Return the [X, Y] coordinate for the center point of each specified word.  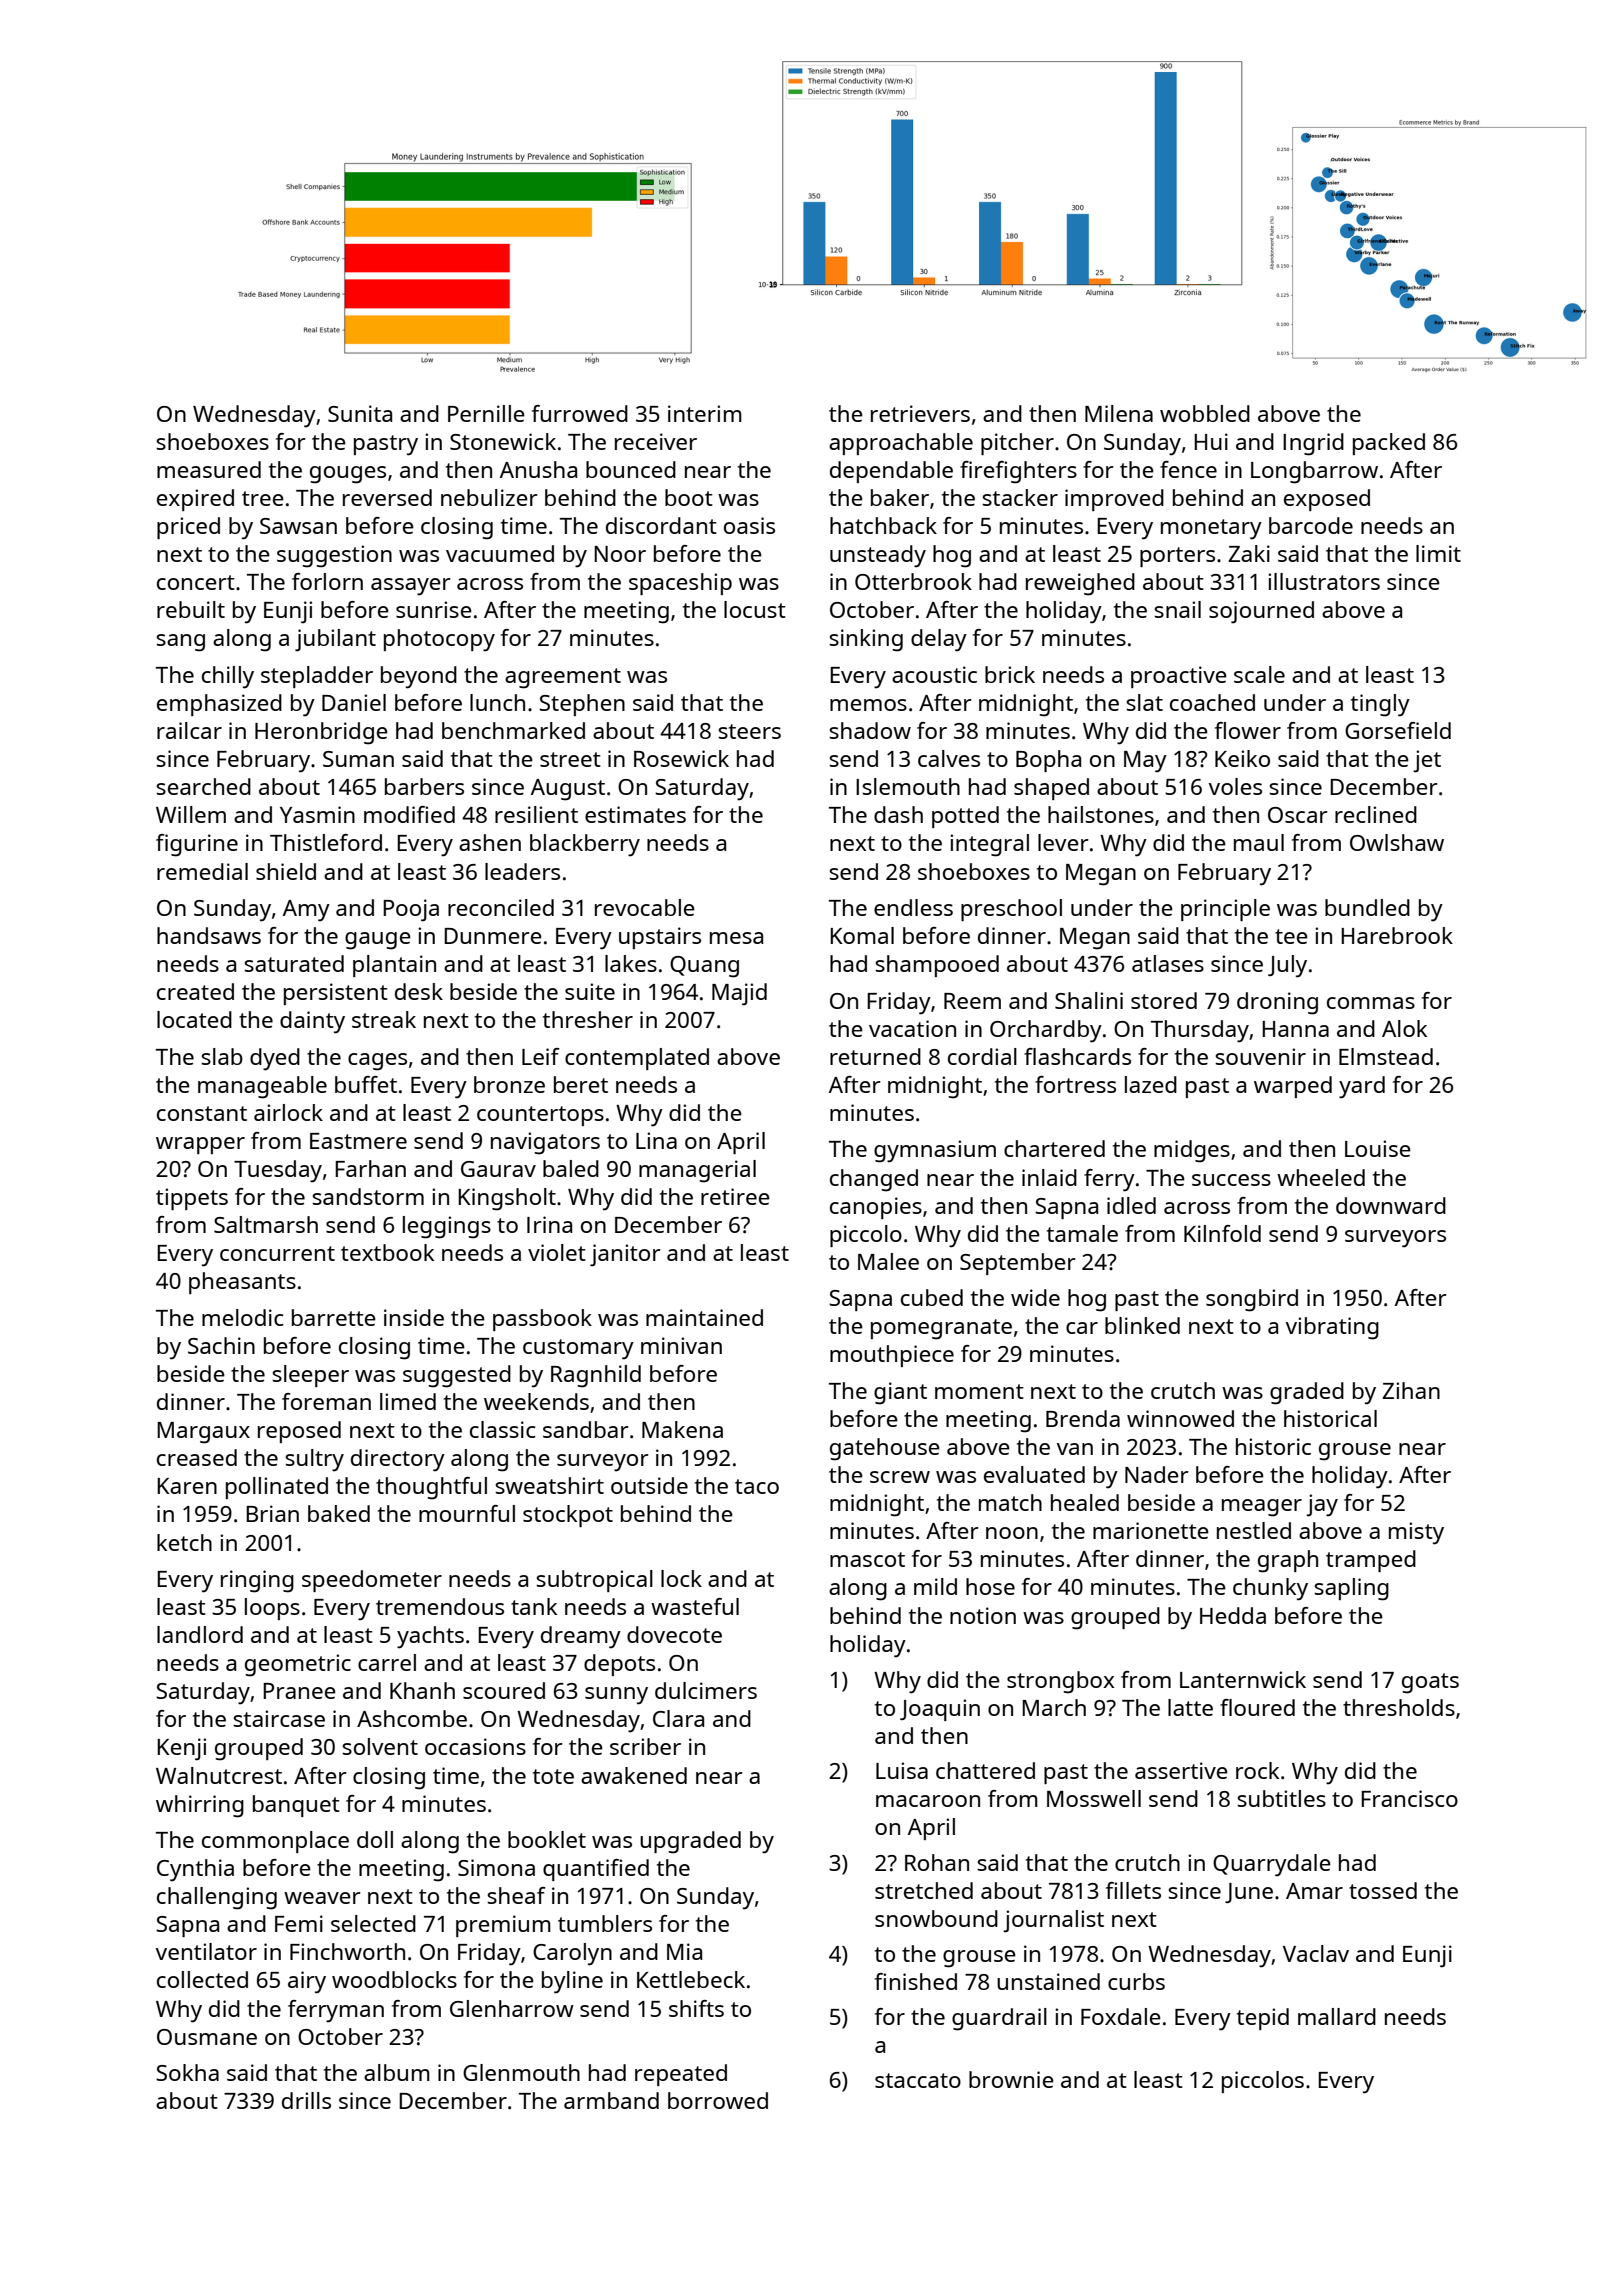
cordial [982, 1056]
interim [705, 413]
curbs [1136, 1981]
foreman [326, 1401]
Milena [1119, 413]
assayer [411, 587]
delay [939, 640]
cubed [932, 1297]
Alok [1404, 1028]
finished [916, 1981]
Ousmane [207, 2037]
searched [203, 786]
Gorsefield [1398, 730]
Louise [1378, 1148]
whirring [200, 1806]
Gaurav [498, 1169]
